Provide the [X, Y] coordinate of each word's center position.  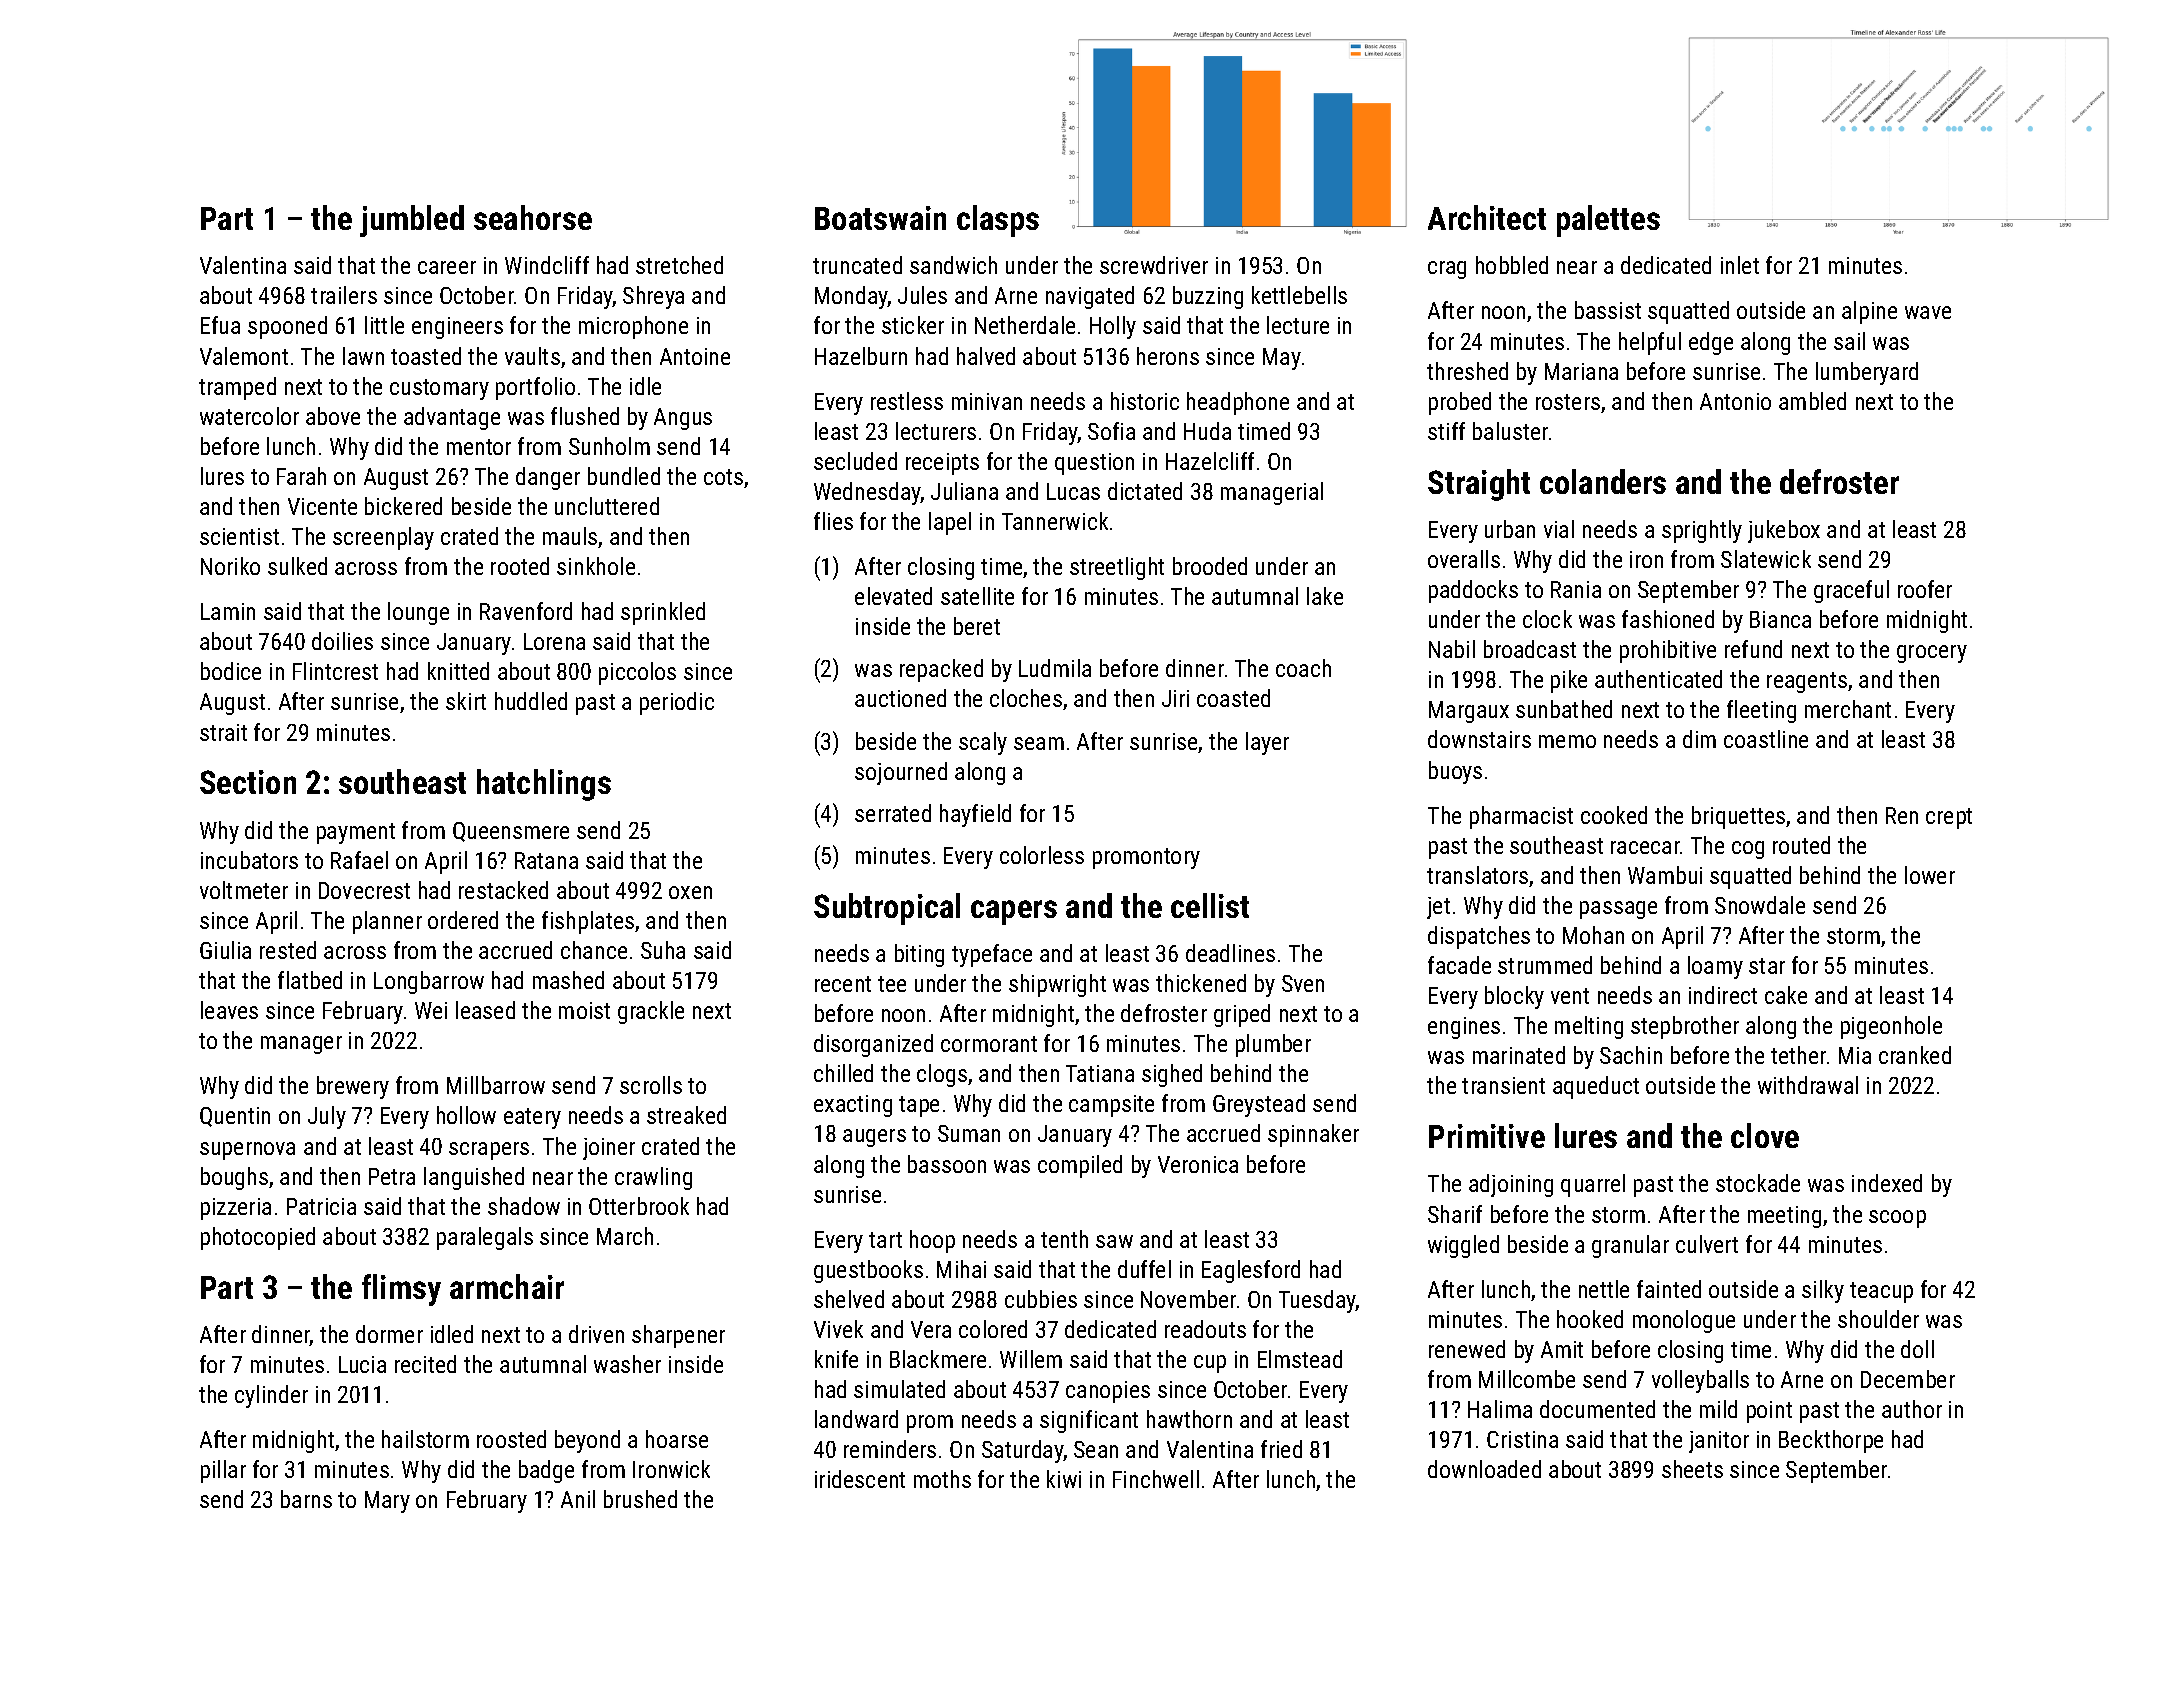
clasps [998, 221]
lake [1325, 596]
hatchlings [544, 785]
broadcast [1530, 649]
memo [1567, 741]
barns [306, 1499]
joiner [609, 1149]
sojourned [901, 773]
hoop [932, 1241]
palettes [1608, 221]
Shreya [653, 297]
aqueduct [1596, 1087]
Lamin [228, 611]
